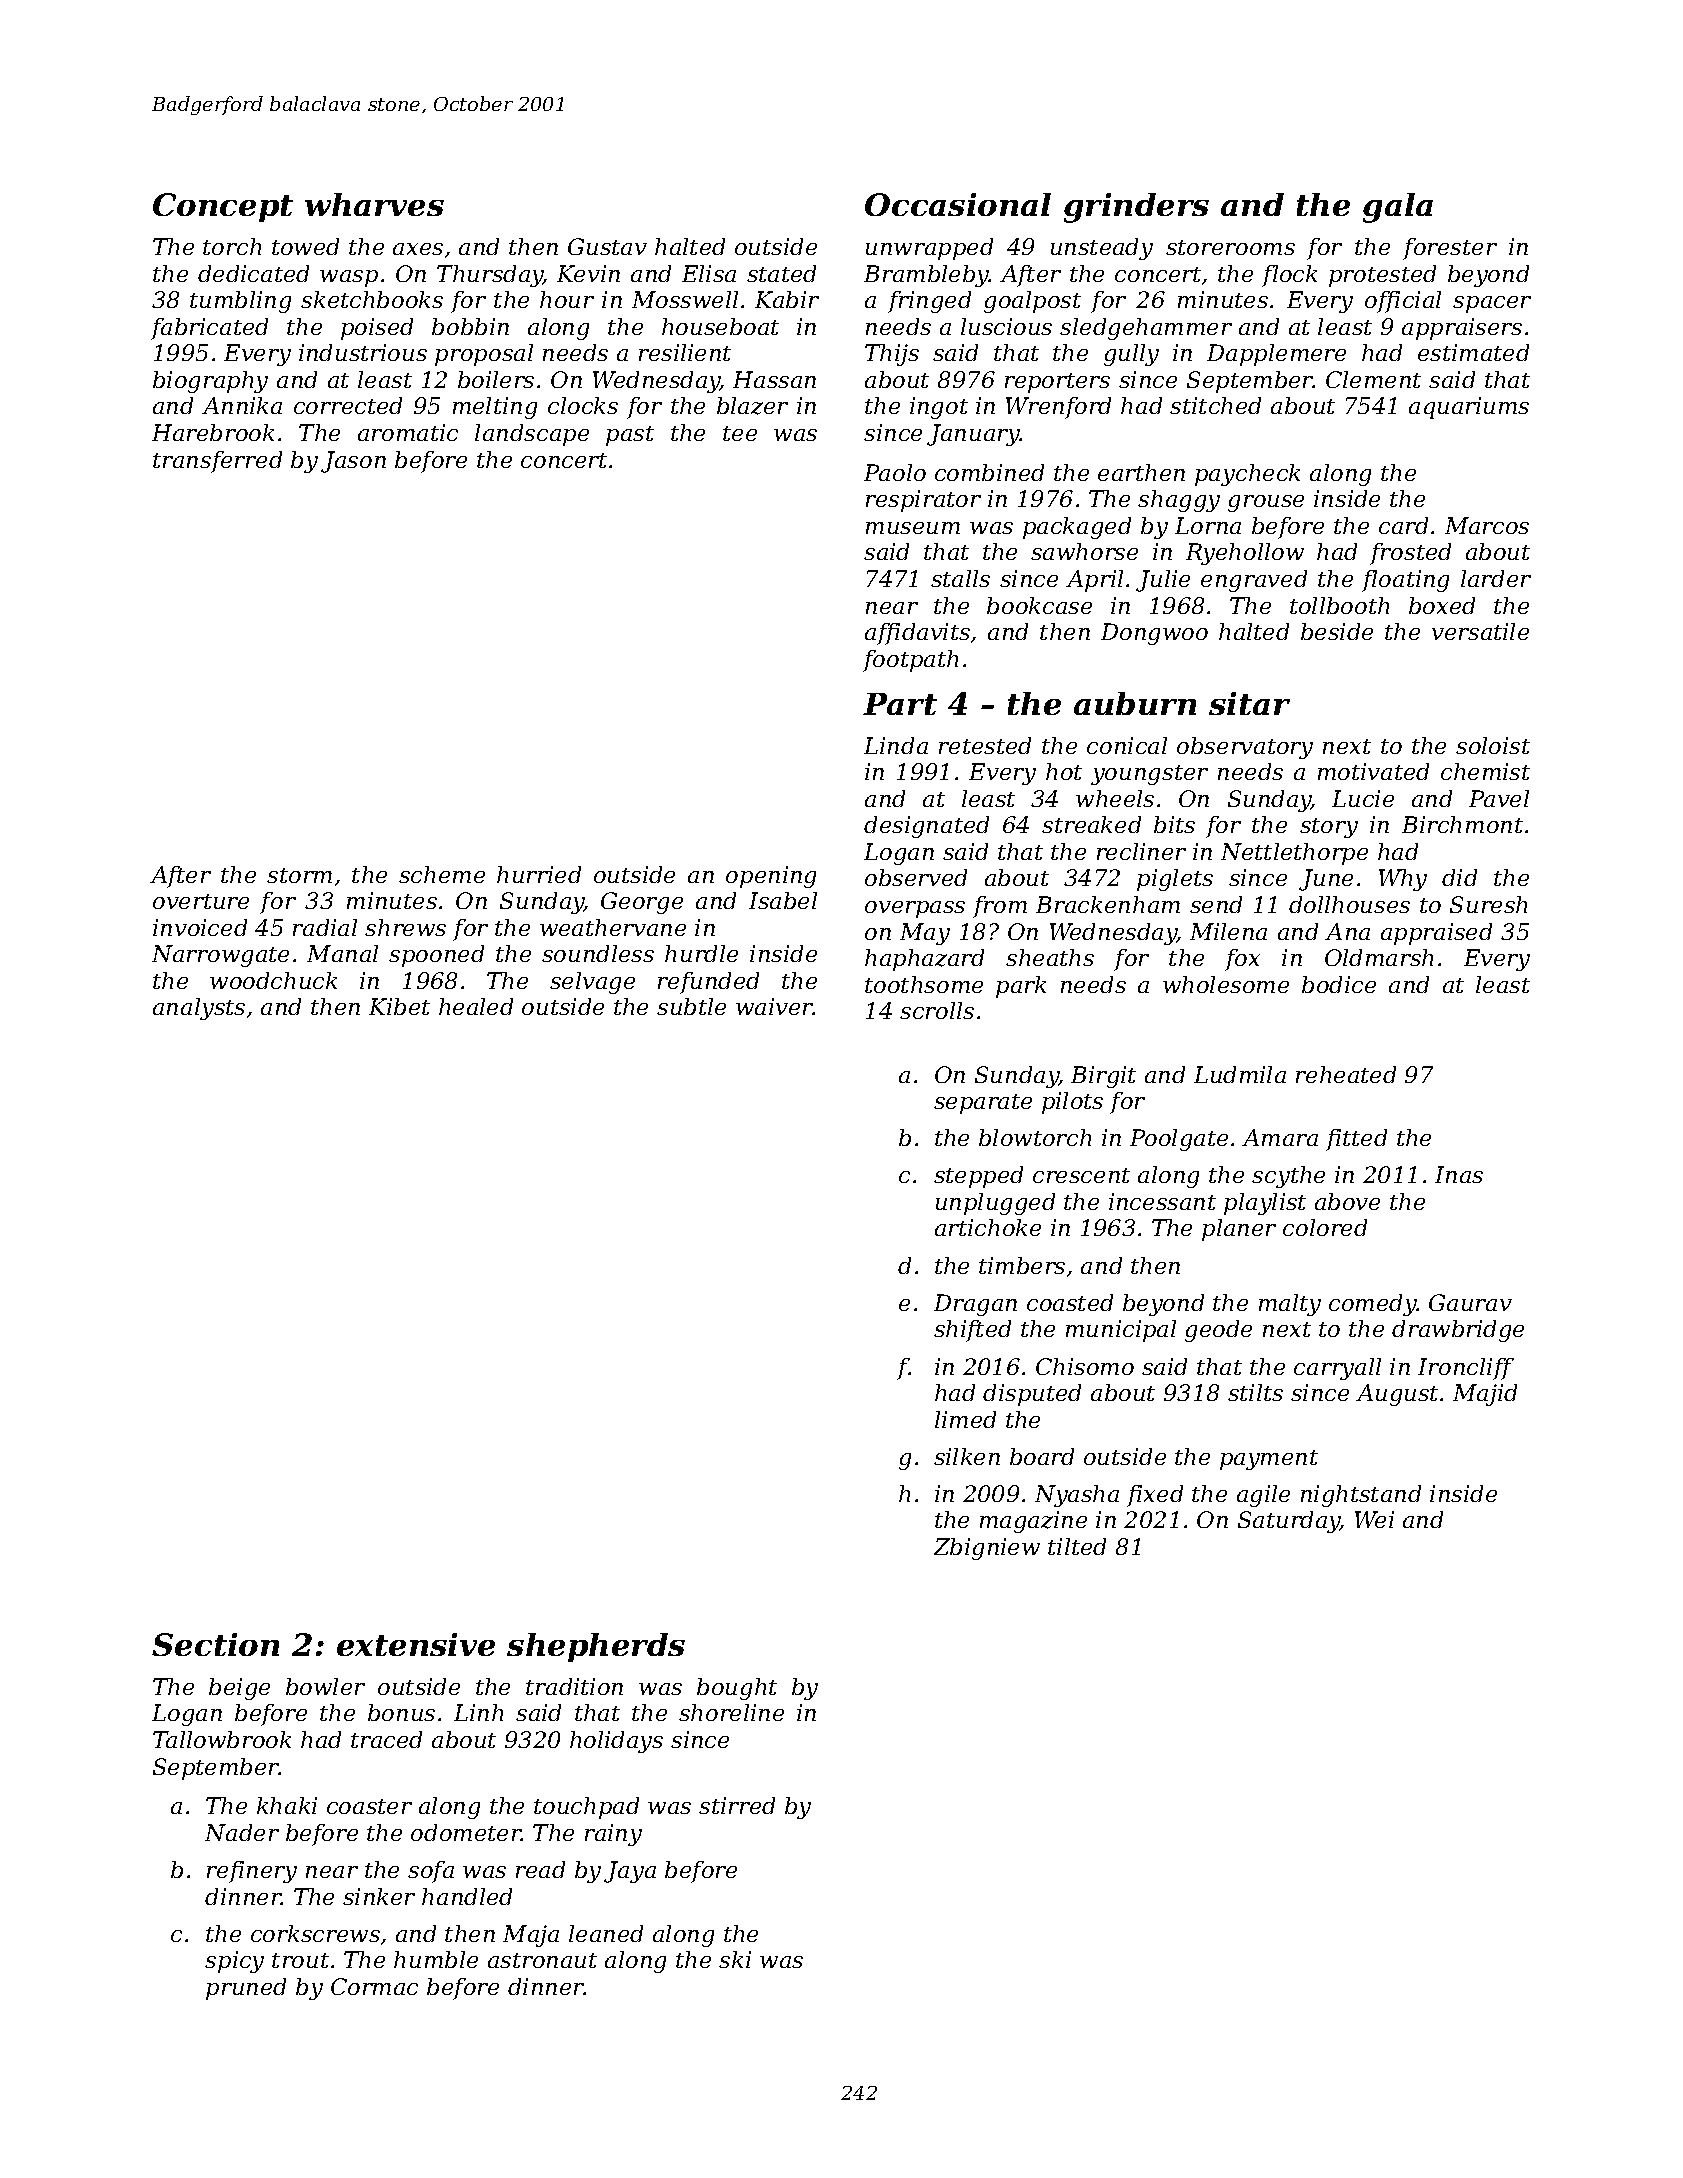  Describe the element at coordinates (353, 462) in the image. I see `Jason` at that location.
